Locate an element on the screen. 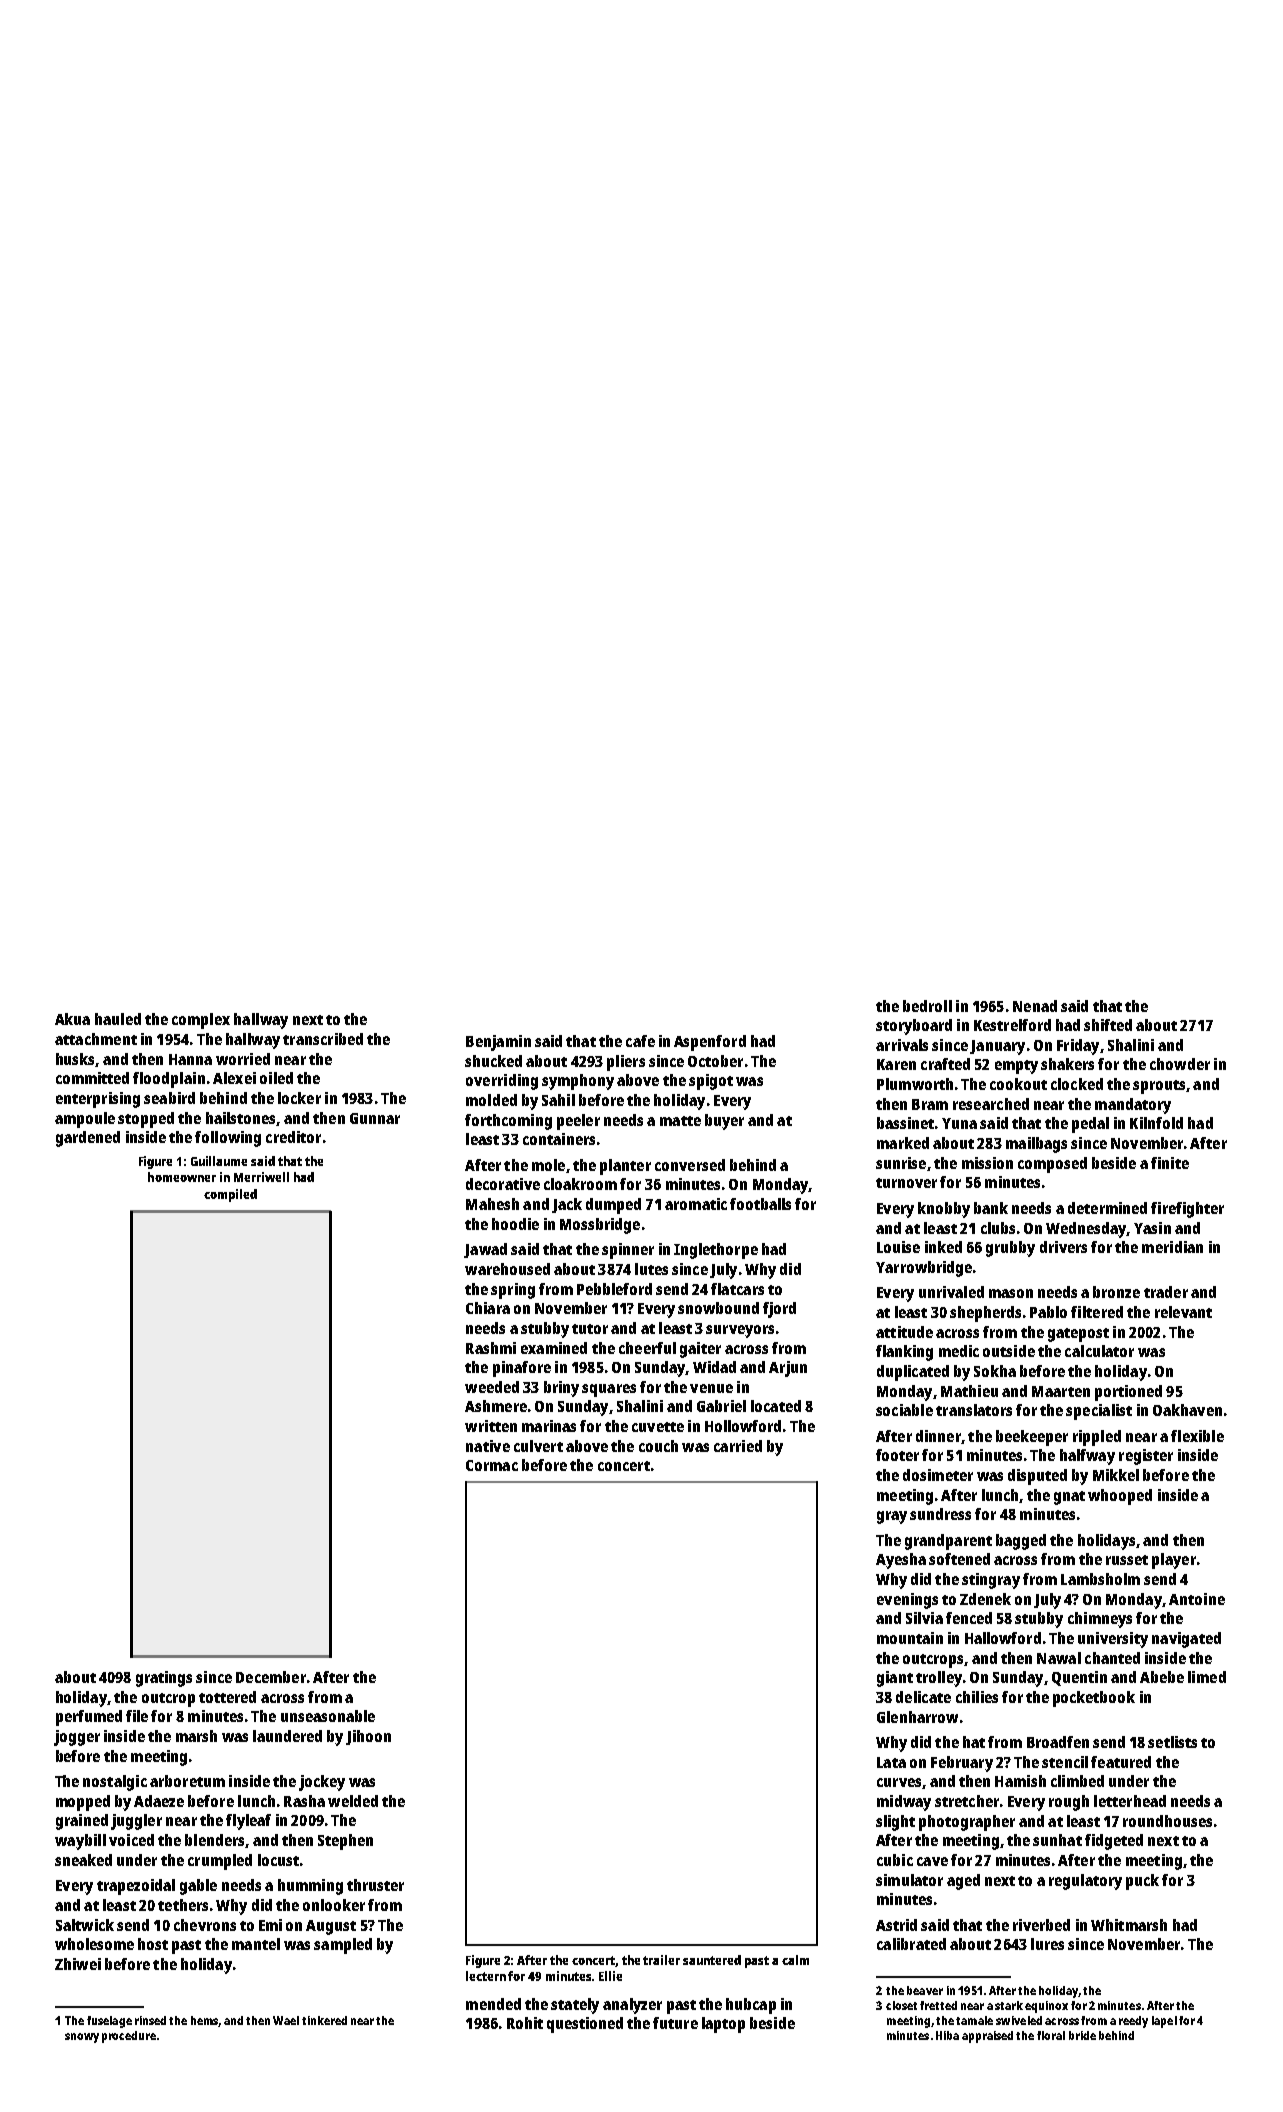  spigot is located at coordinates (711, 1082).
